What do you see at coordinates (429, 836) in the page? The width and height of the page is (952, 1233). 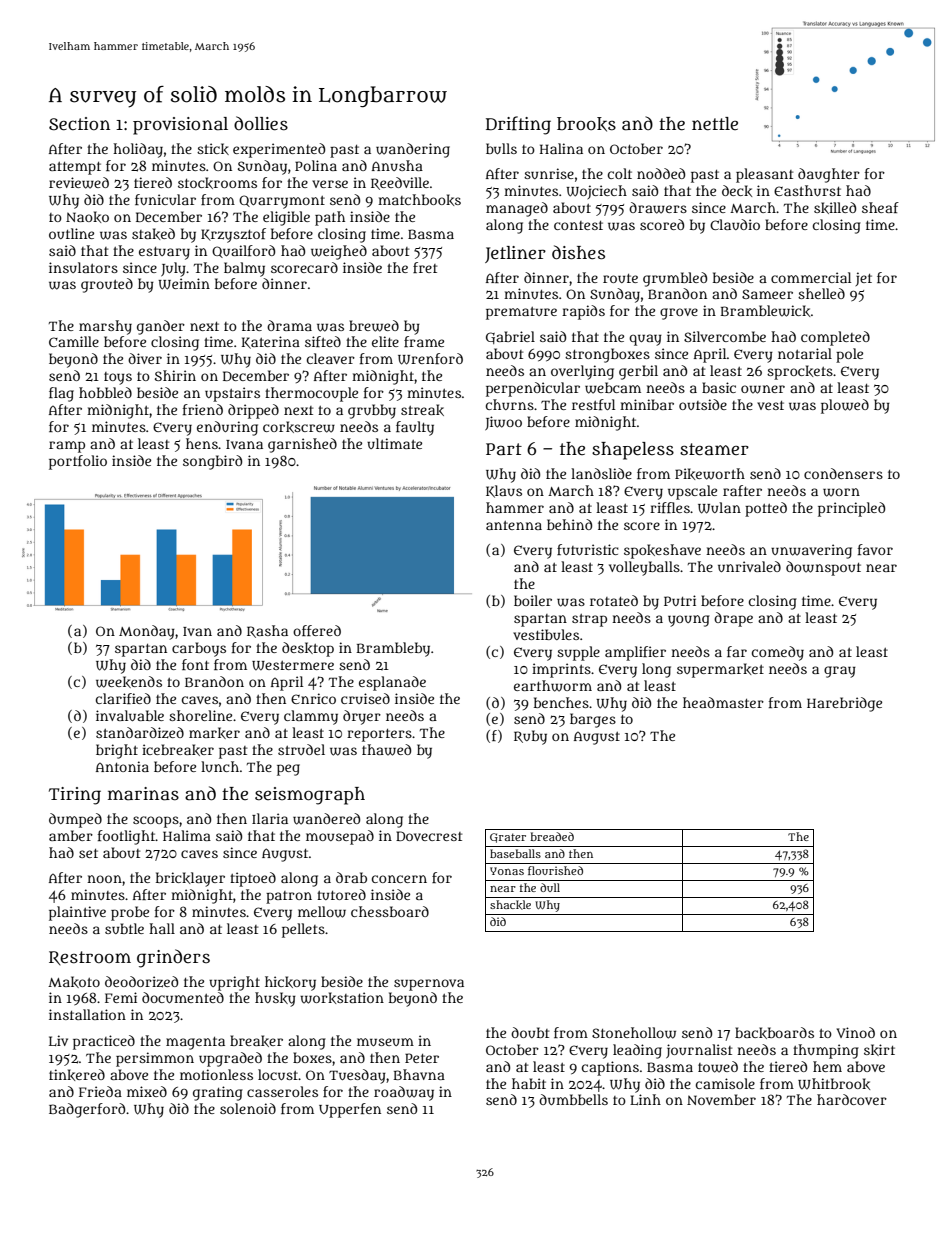 I see `Dovecrest` at bounding box center [429, 836].
